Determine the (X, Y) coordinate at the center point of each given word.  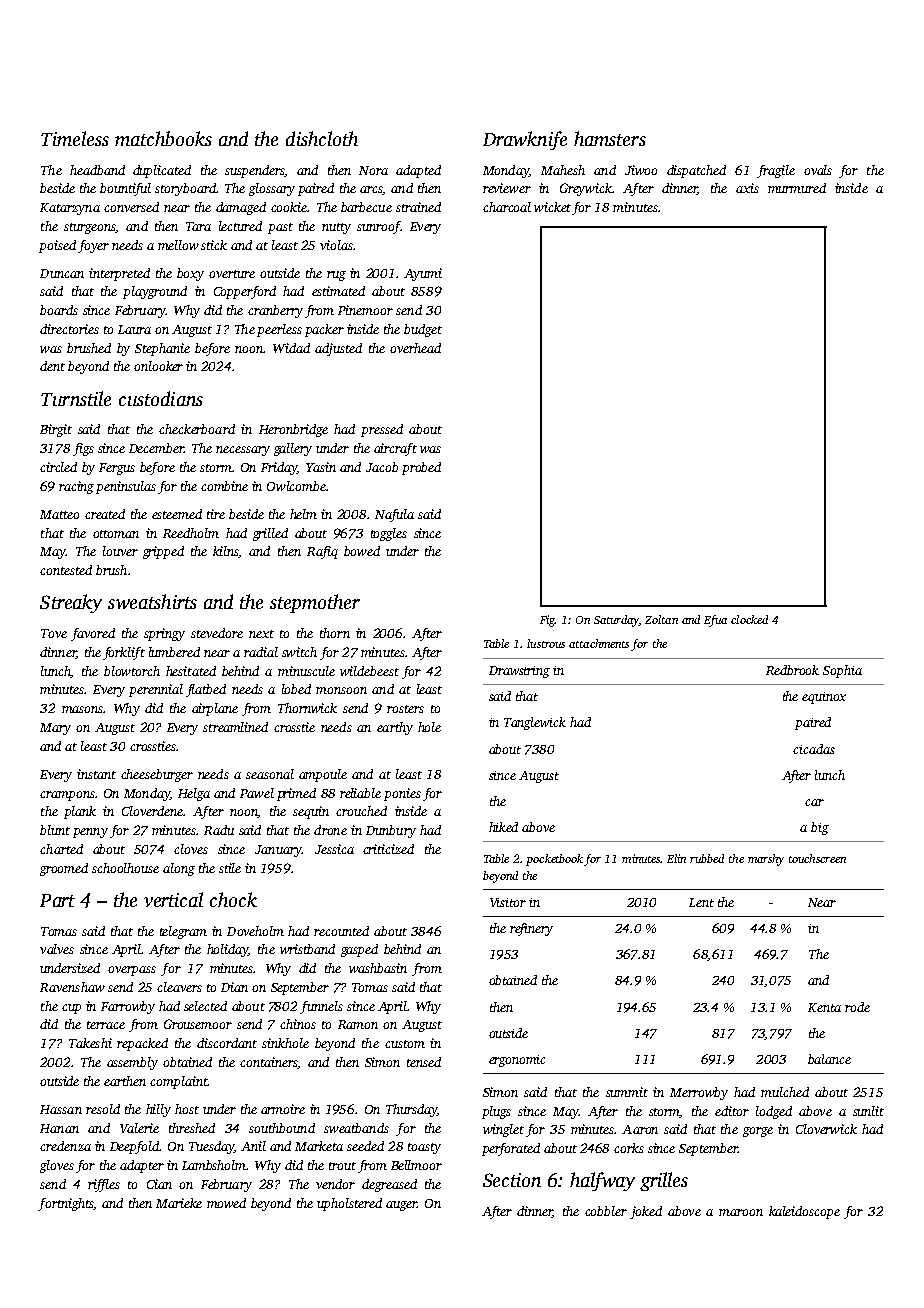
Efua (715, 621)
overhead (415, 348)
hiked (503, 827)
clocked (749, 619)
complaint (178, 1082)
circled (58, 467)
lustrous (546, 643)
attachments (599, 643)
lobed (296, 689)
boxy (190, 274)
